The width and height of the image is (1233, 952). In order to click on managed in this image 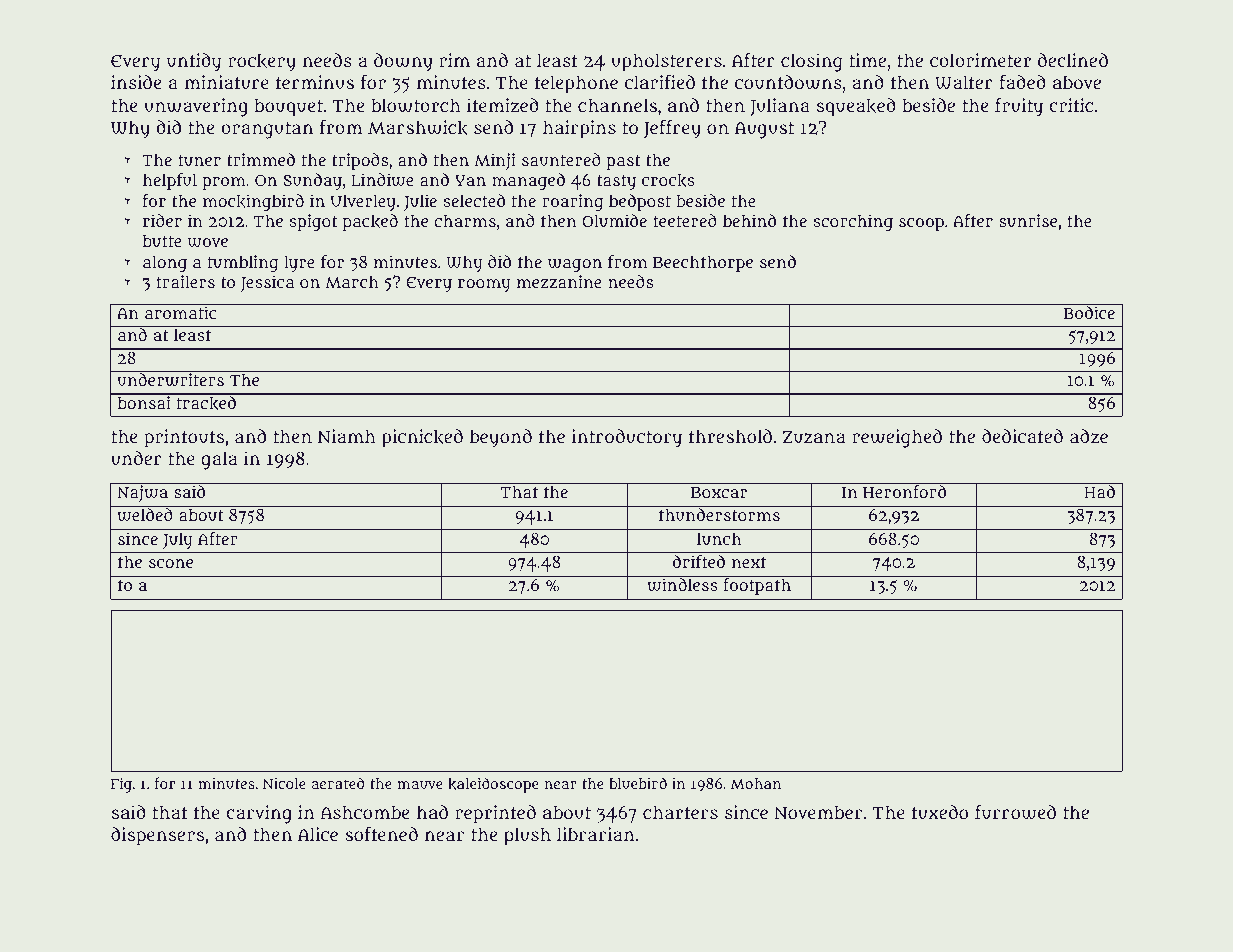, I will do `click(528, 181)`.
